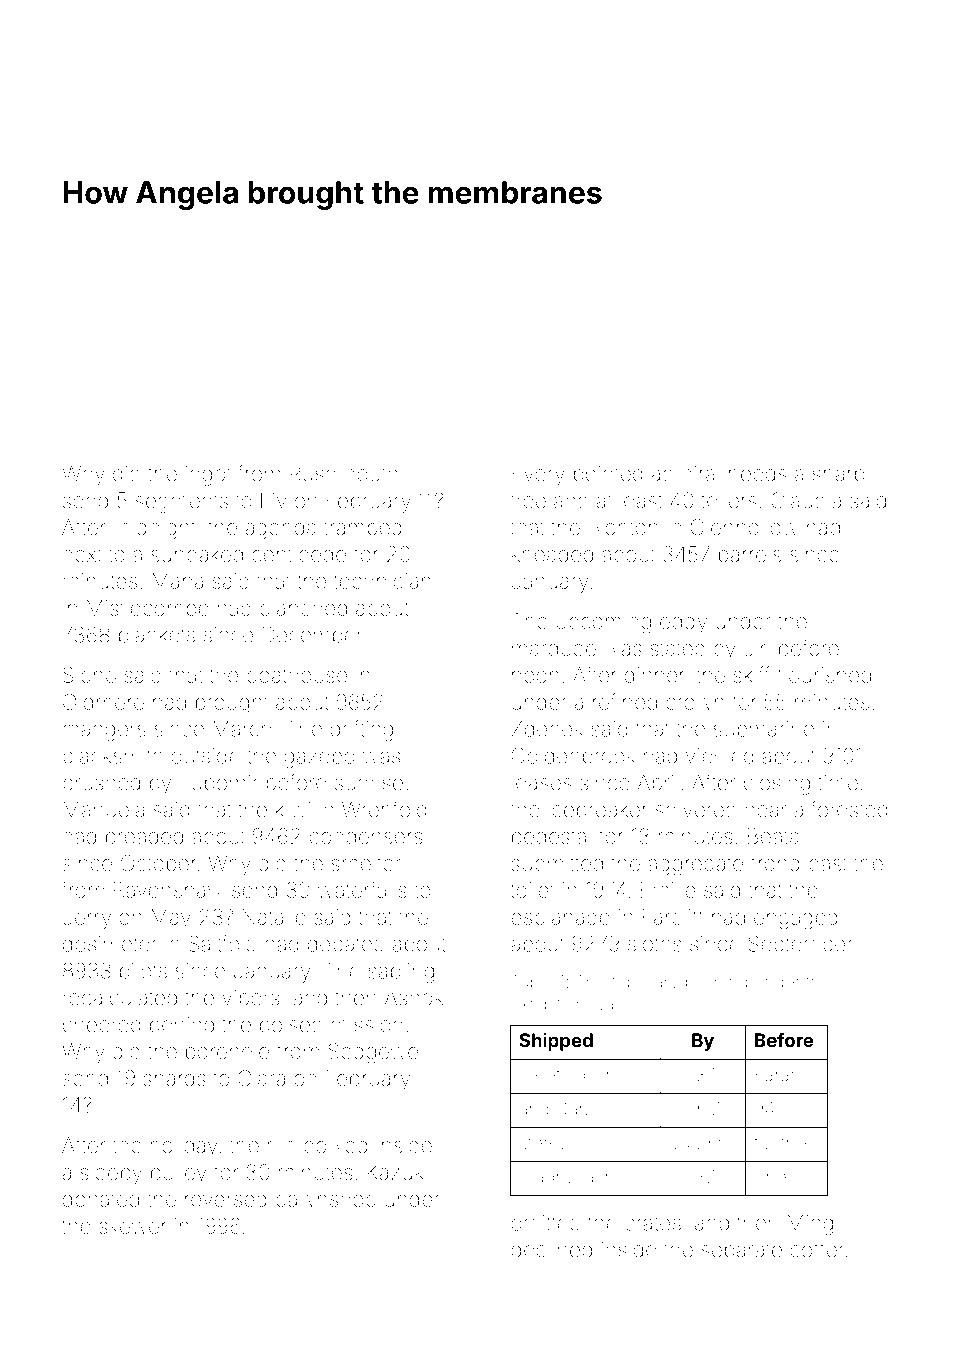  I want to click on declined, so click(551, 1249).
